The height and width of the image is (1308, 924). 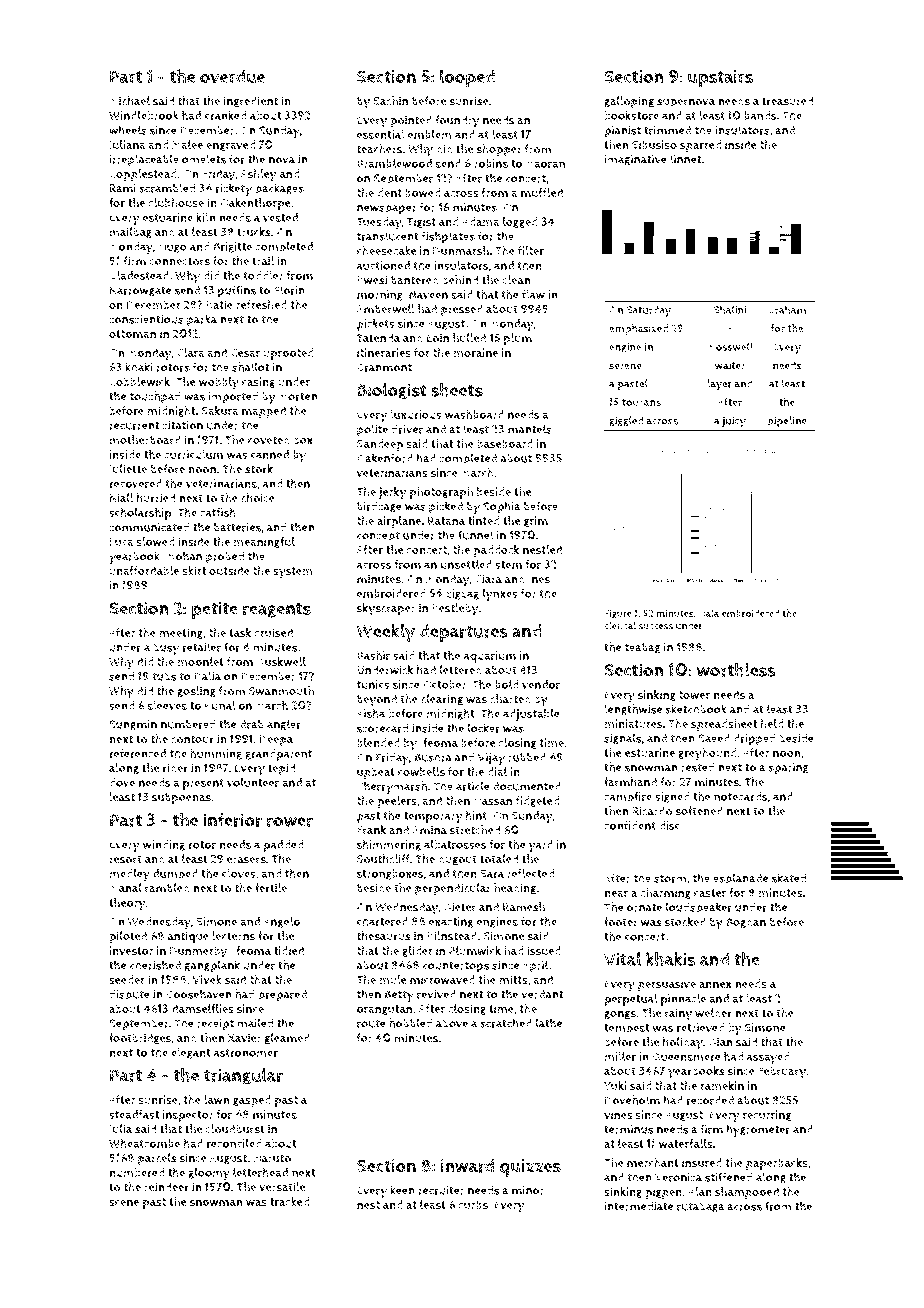 I want to click on Sandeep, so click(x=380, y=445).
